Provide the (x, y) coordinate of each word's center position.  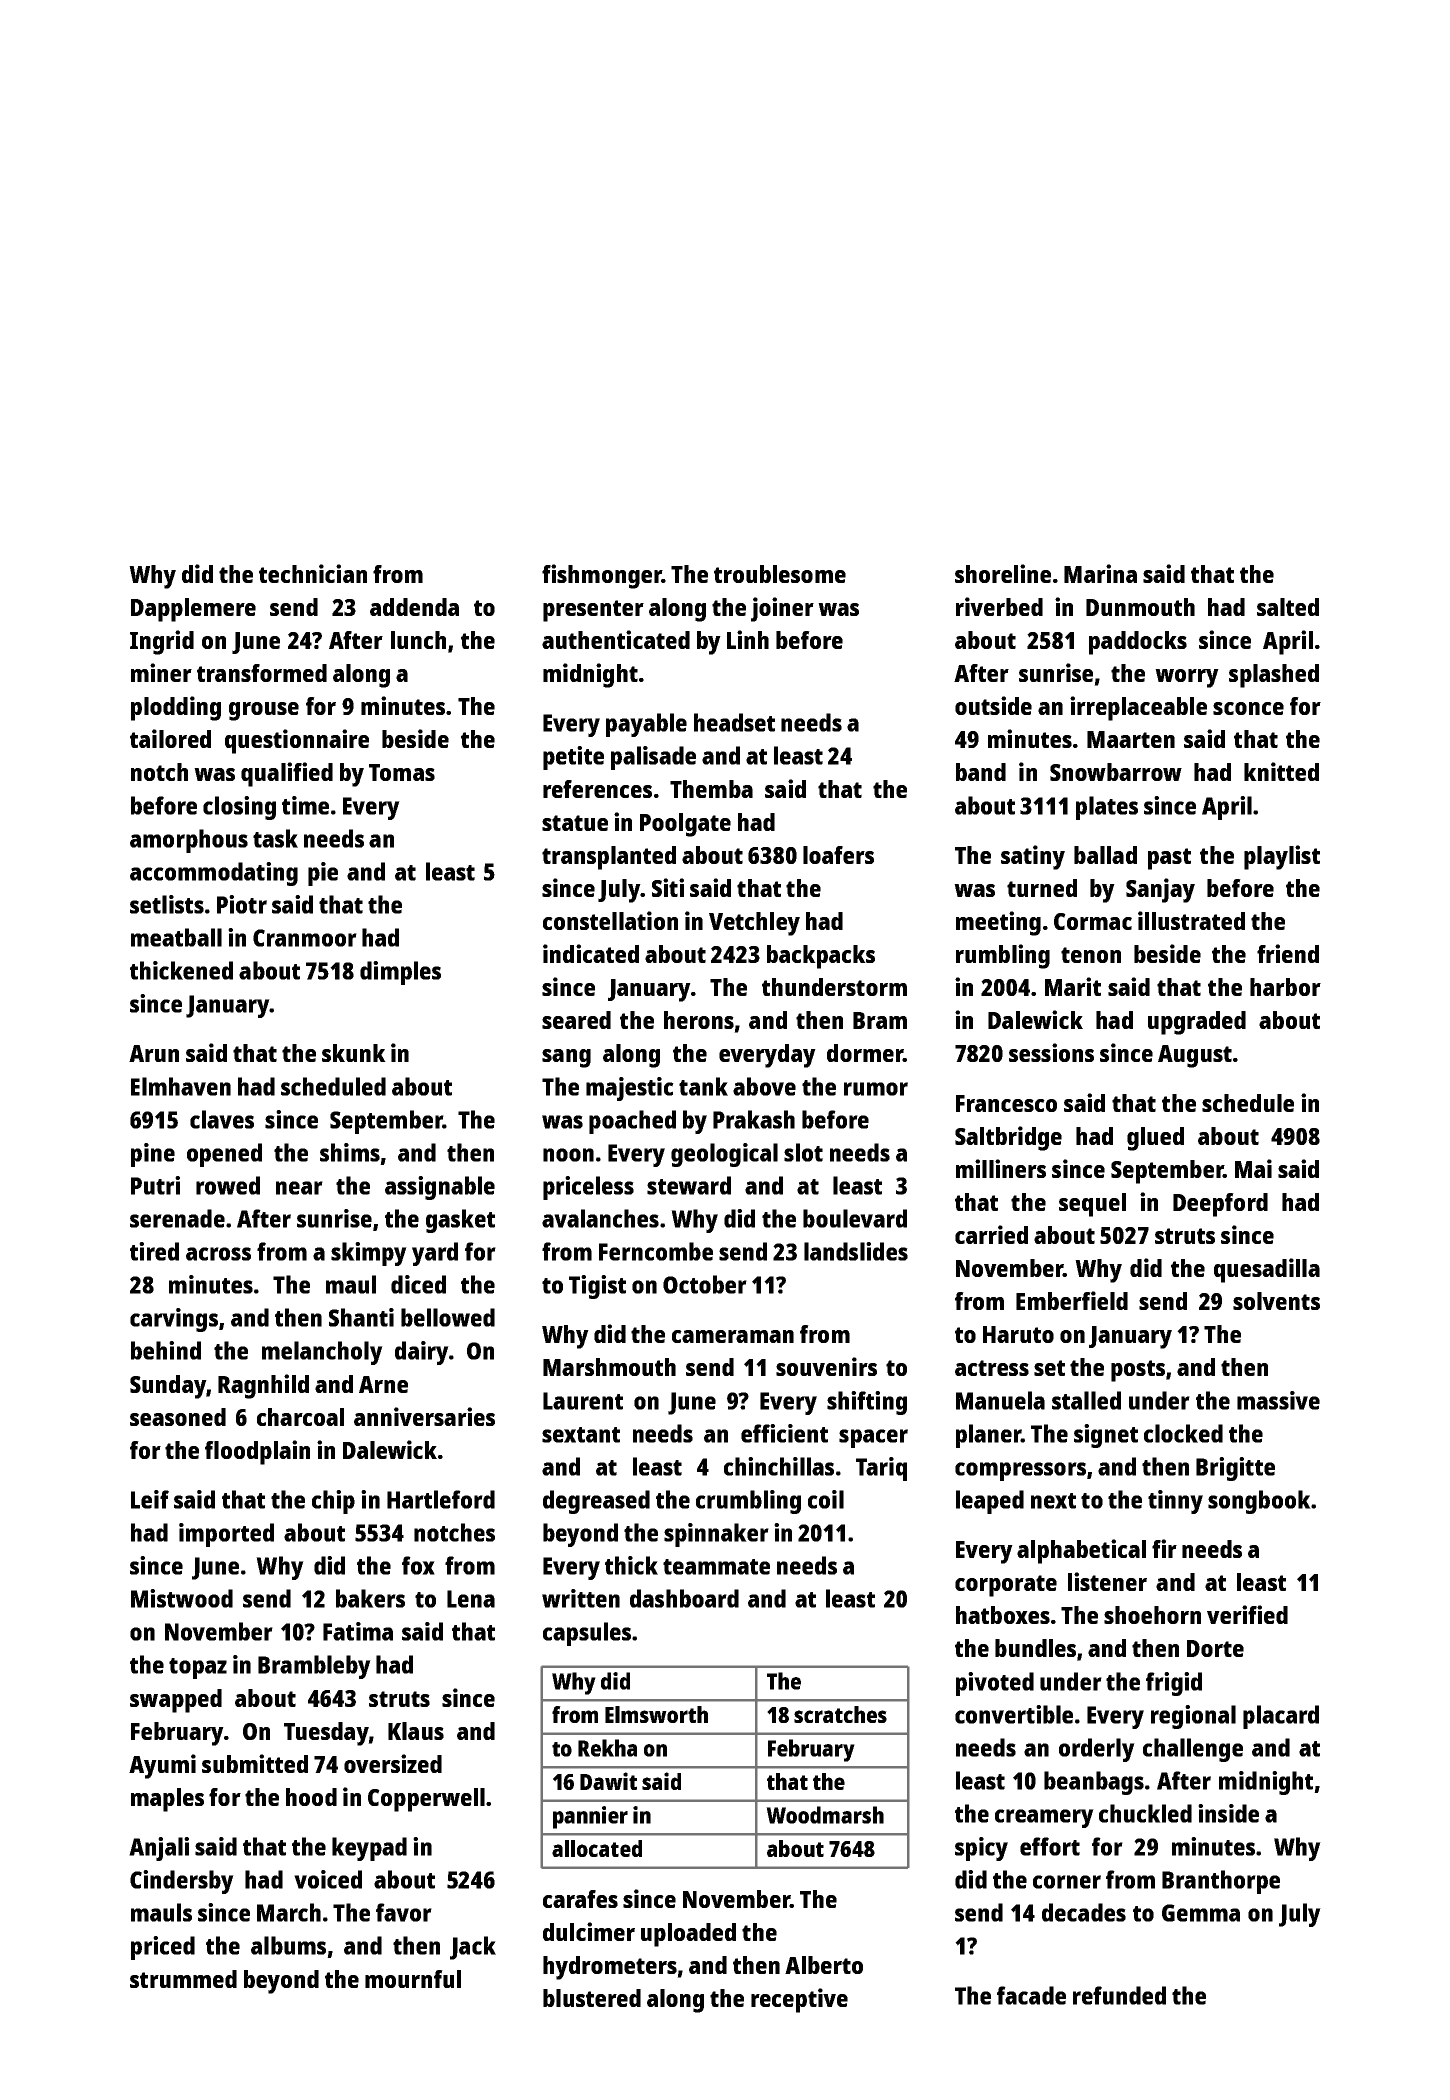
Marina (1100, 573)
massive (1278, 1400)
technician (313, 573)
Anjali (159, 1849)
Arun (154, 1053)
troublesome (780, 574)
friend (1288, 953)
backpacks (821, 957)
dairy (422, 1353)
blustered (592, 1998)
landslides (856, 1251)
